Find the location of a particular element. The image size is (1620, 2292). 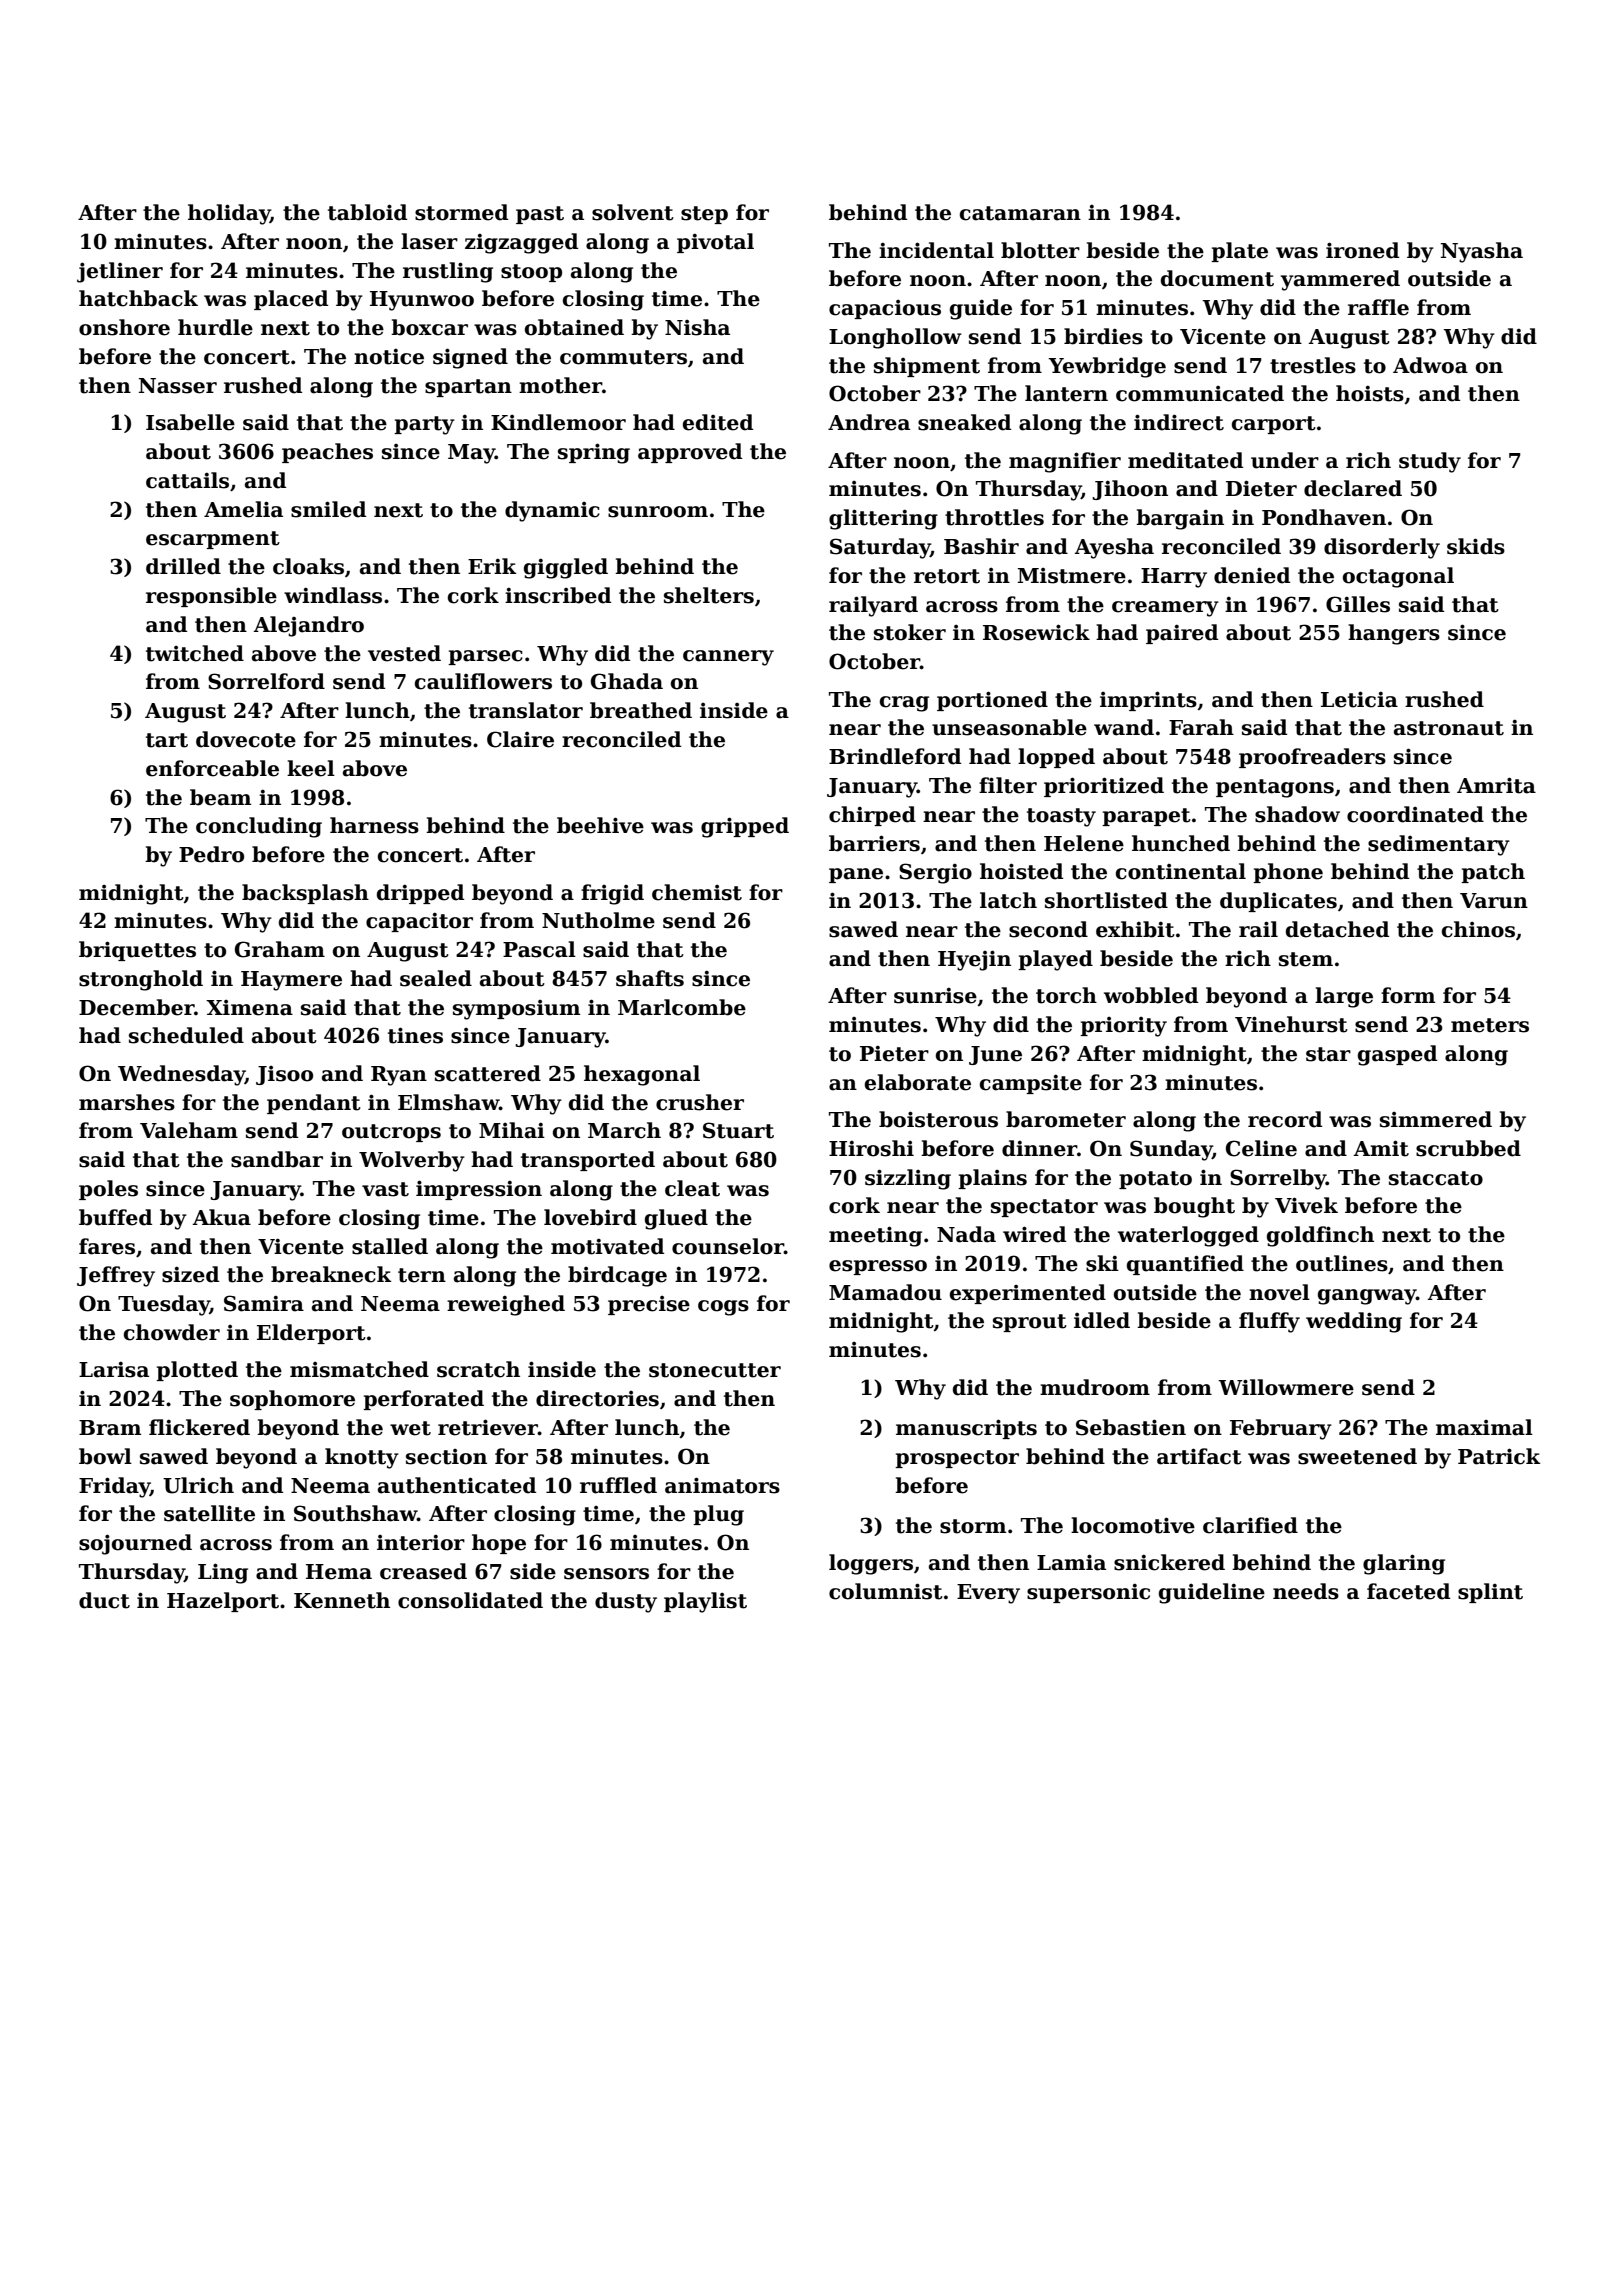

splint is located at coordinates (1490, 1593).
